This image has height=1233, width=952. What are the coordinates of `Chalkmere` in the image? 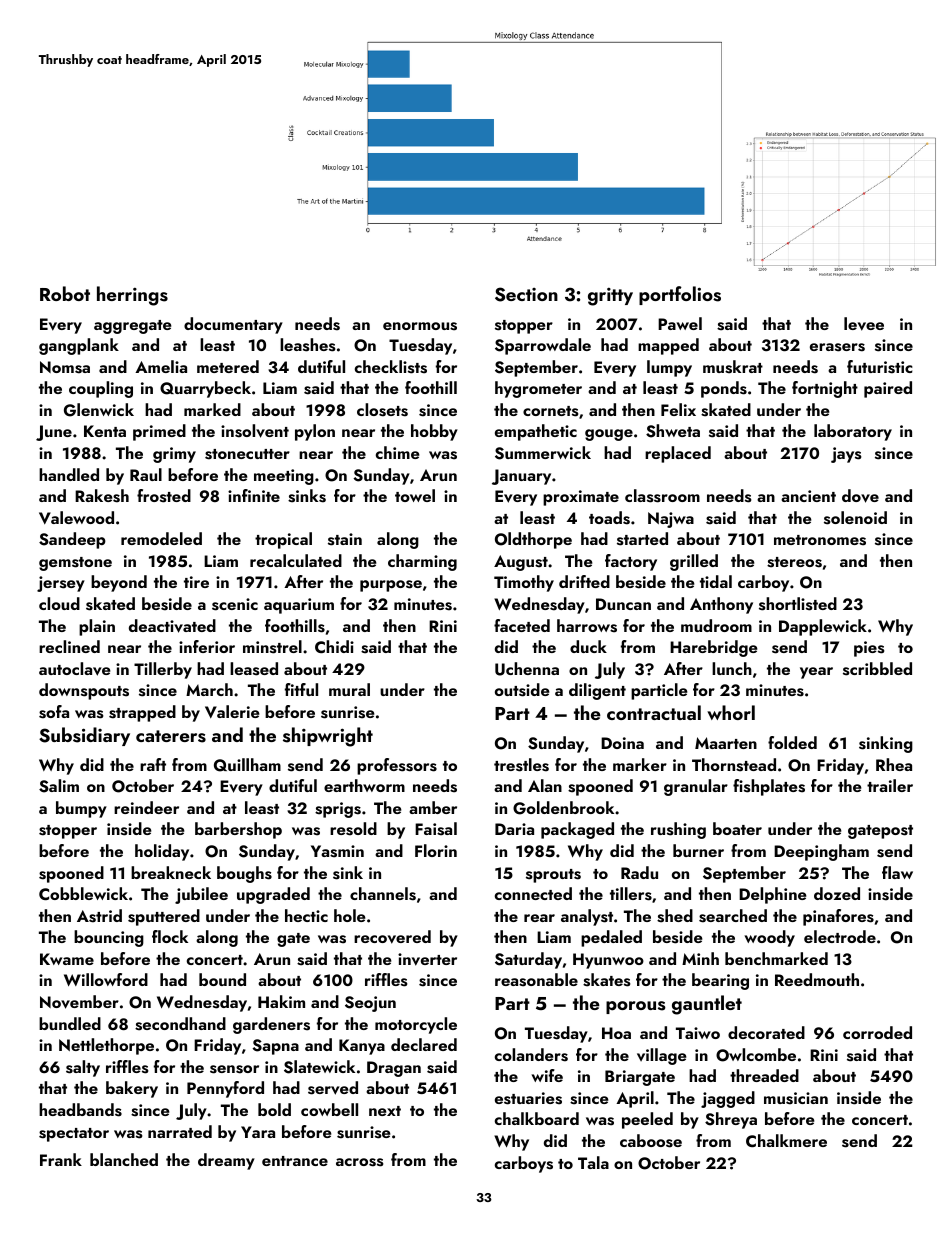 It's located at (786, 1140).
